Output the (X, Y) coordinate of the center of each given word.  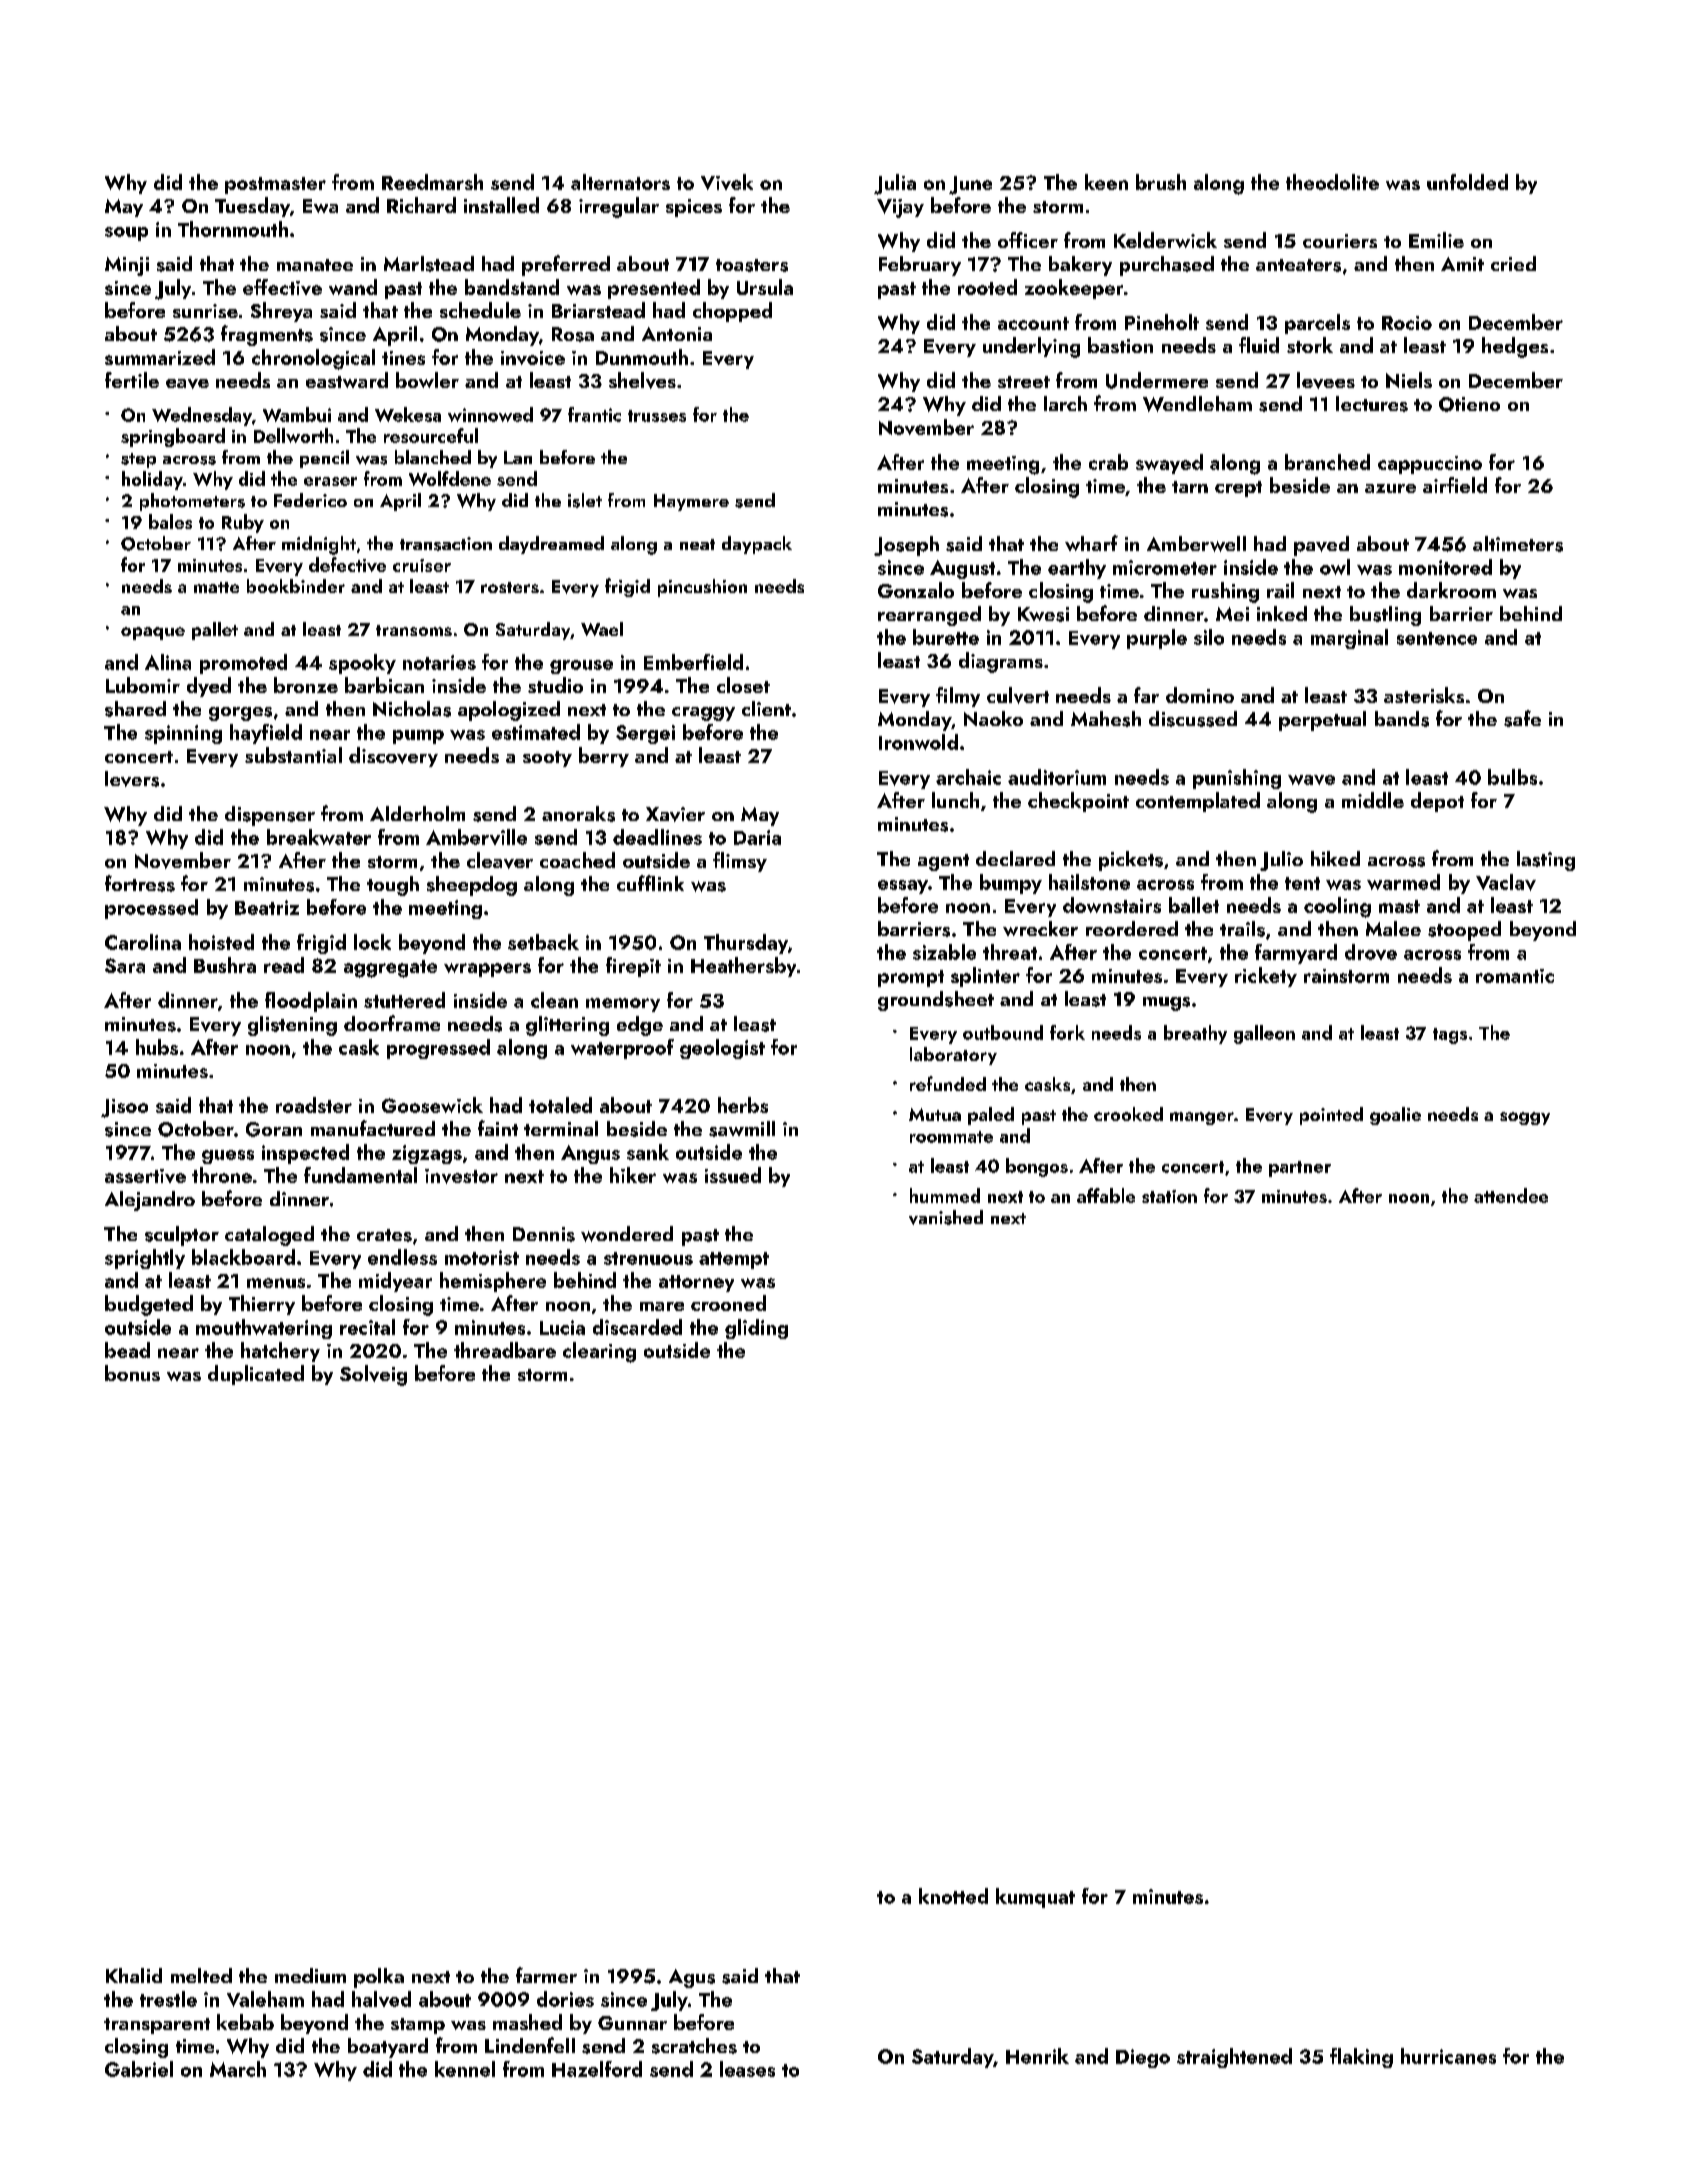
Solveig (373, 1375)
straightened (1234, 2058)
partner (1300, 1169)
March (238, 2069)
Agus (692, 1978)
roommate (951, 1137)
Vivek (727, 182)
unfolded (1467, 182)
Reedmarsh (432, 182)
